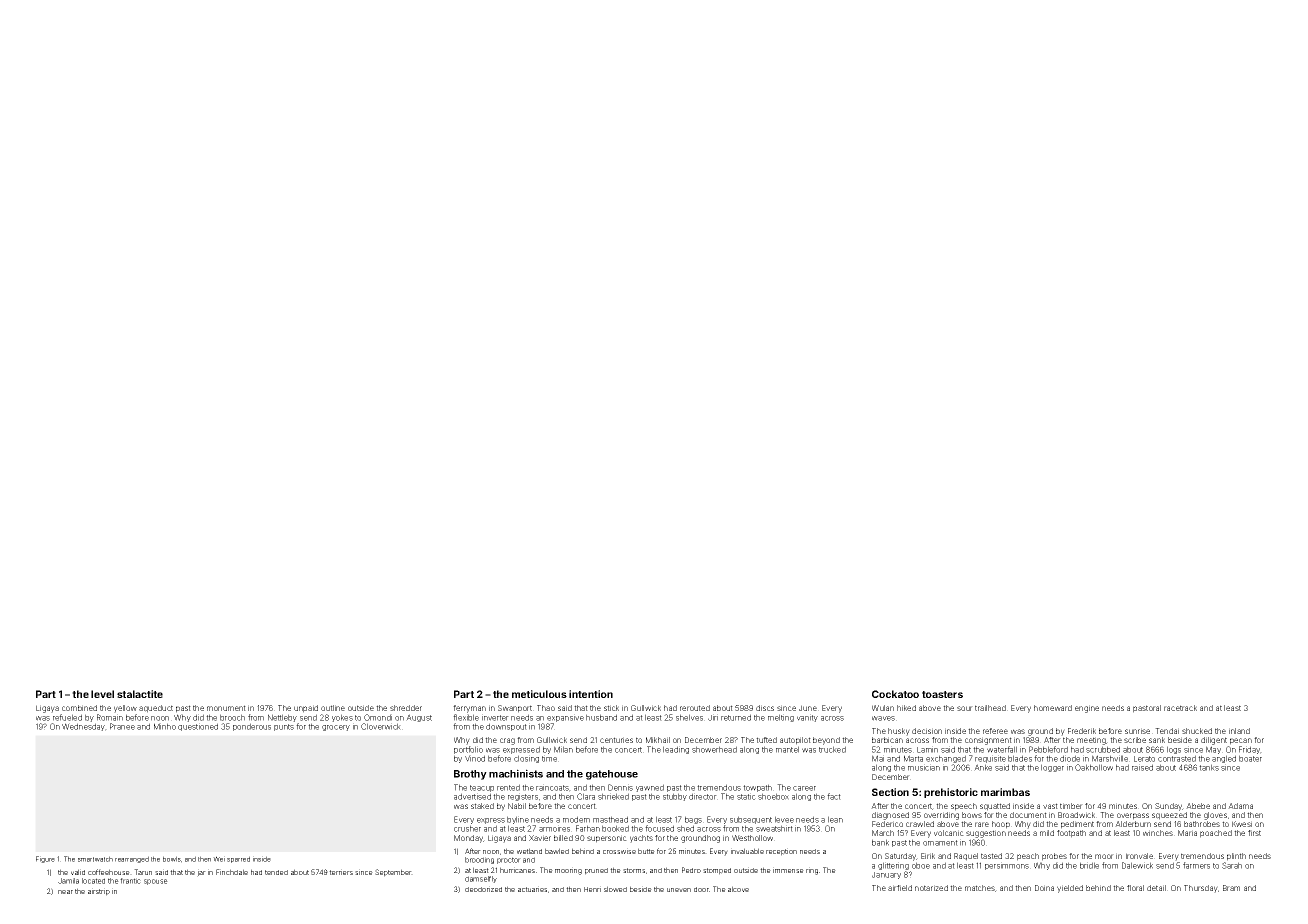 The image size is (1308, 924). What do you see at coordinates (949, 833) in the screenshot?
I see `volcanic` at bounding box center [949, 833].
